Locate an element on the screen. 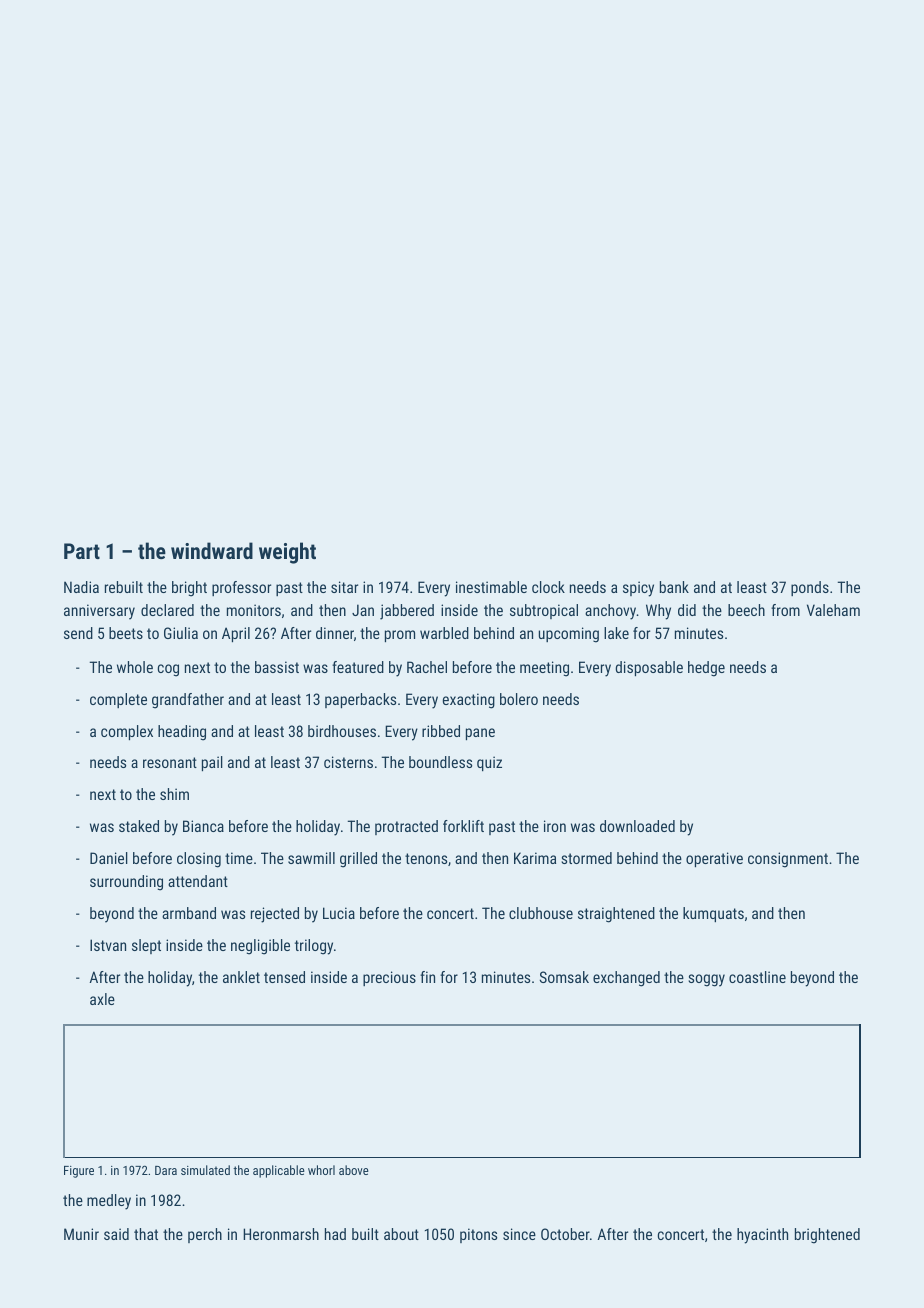 Image resolution: width=924 pixels, height=1308 pixels. hedge is located at coordinates (706, 669).
